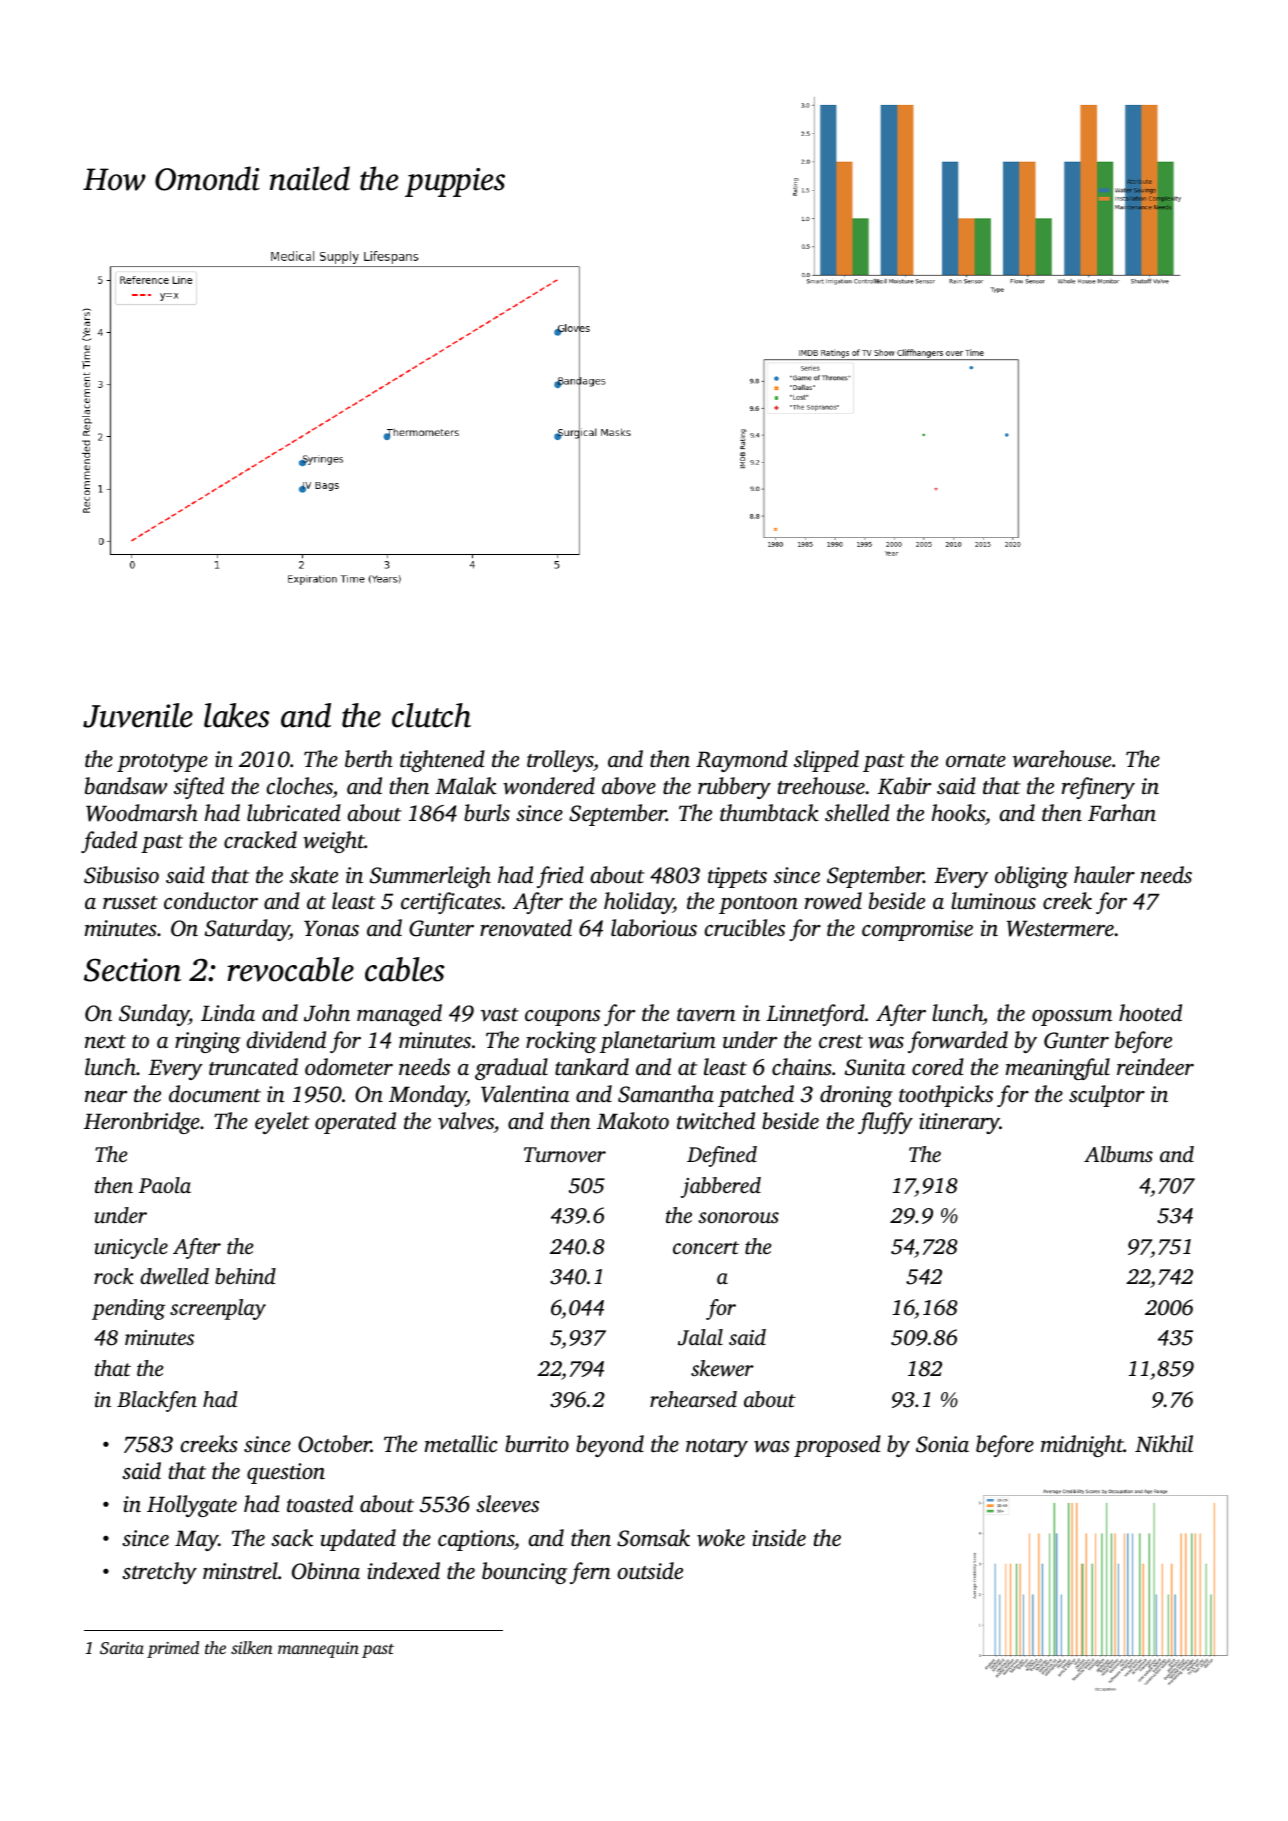 Image resolution: width=1288 pixels, height=1821 pixels. I want to click on hooted, so click(1150, 1013).
